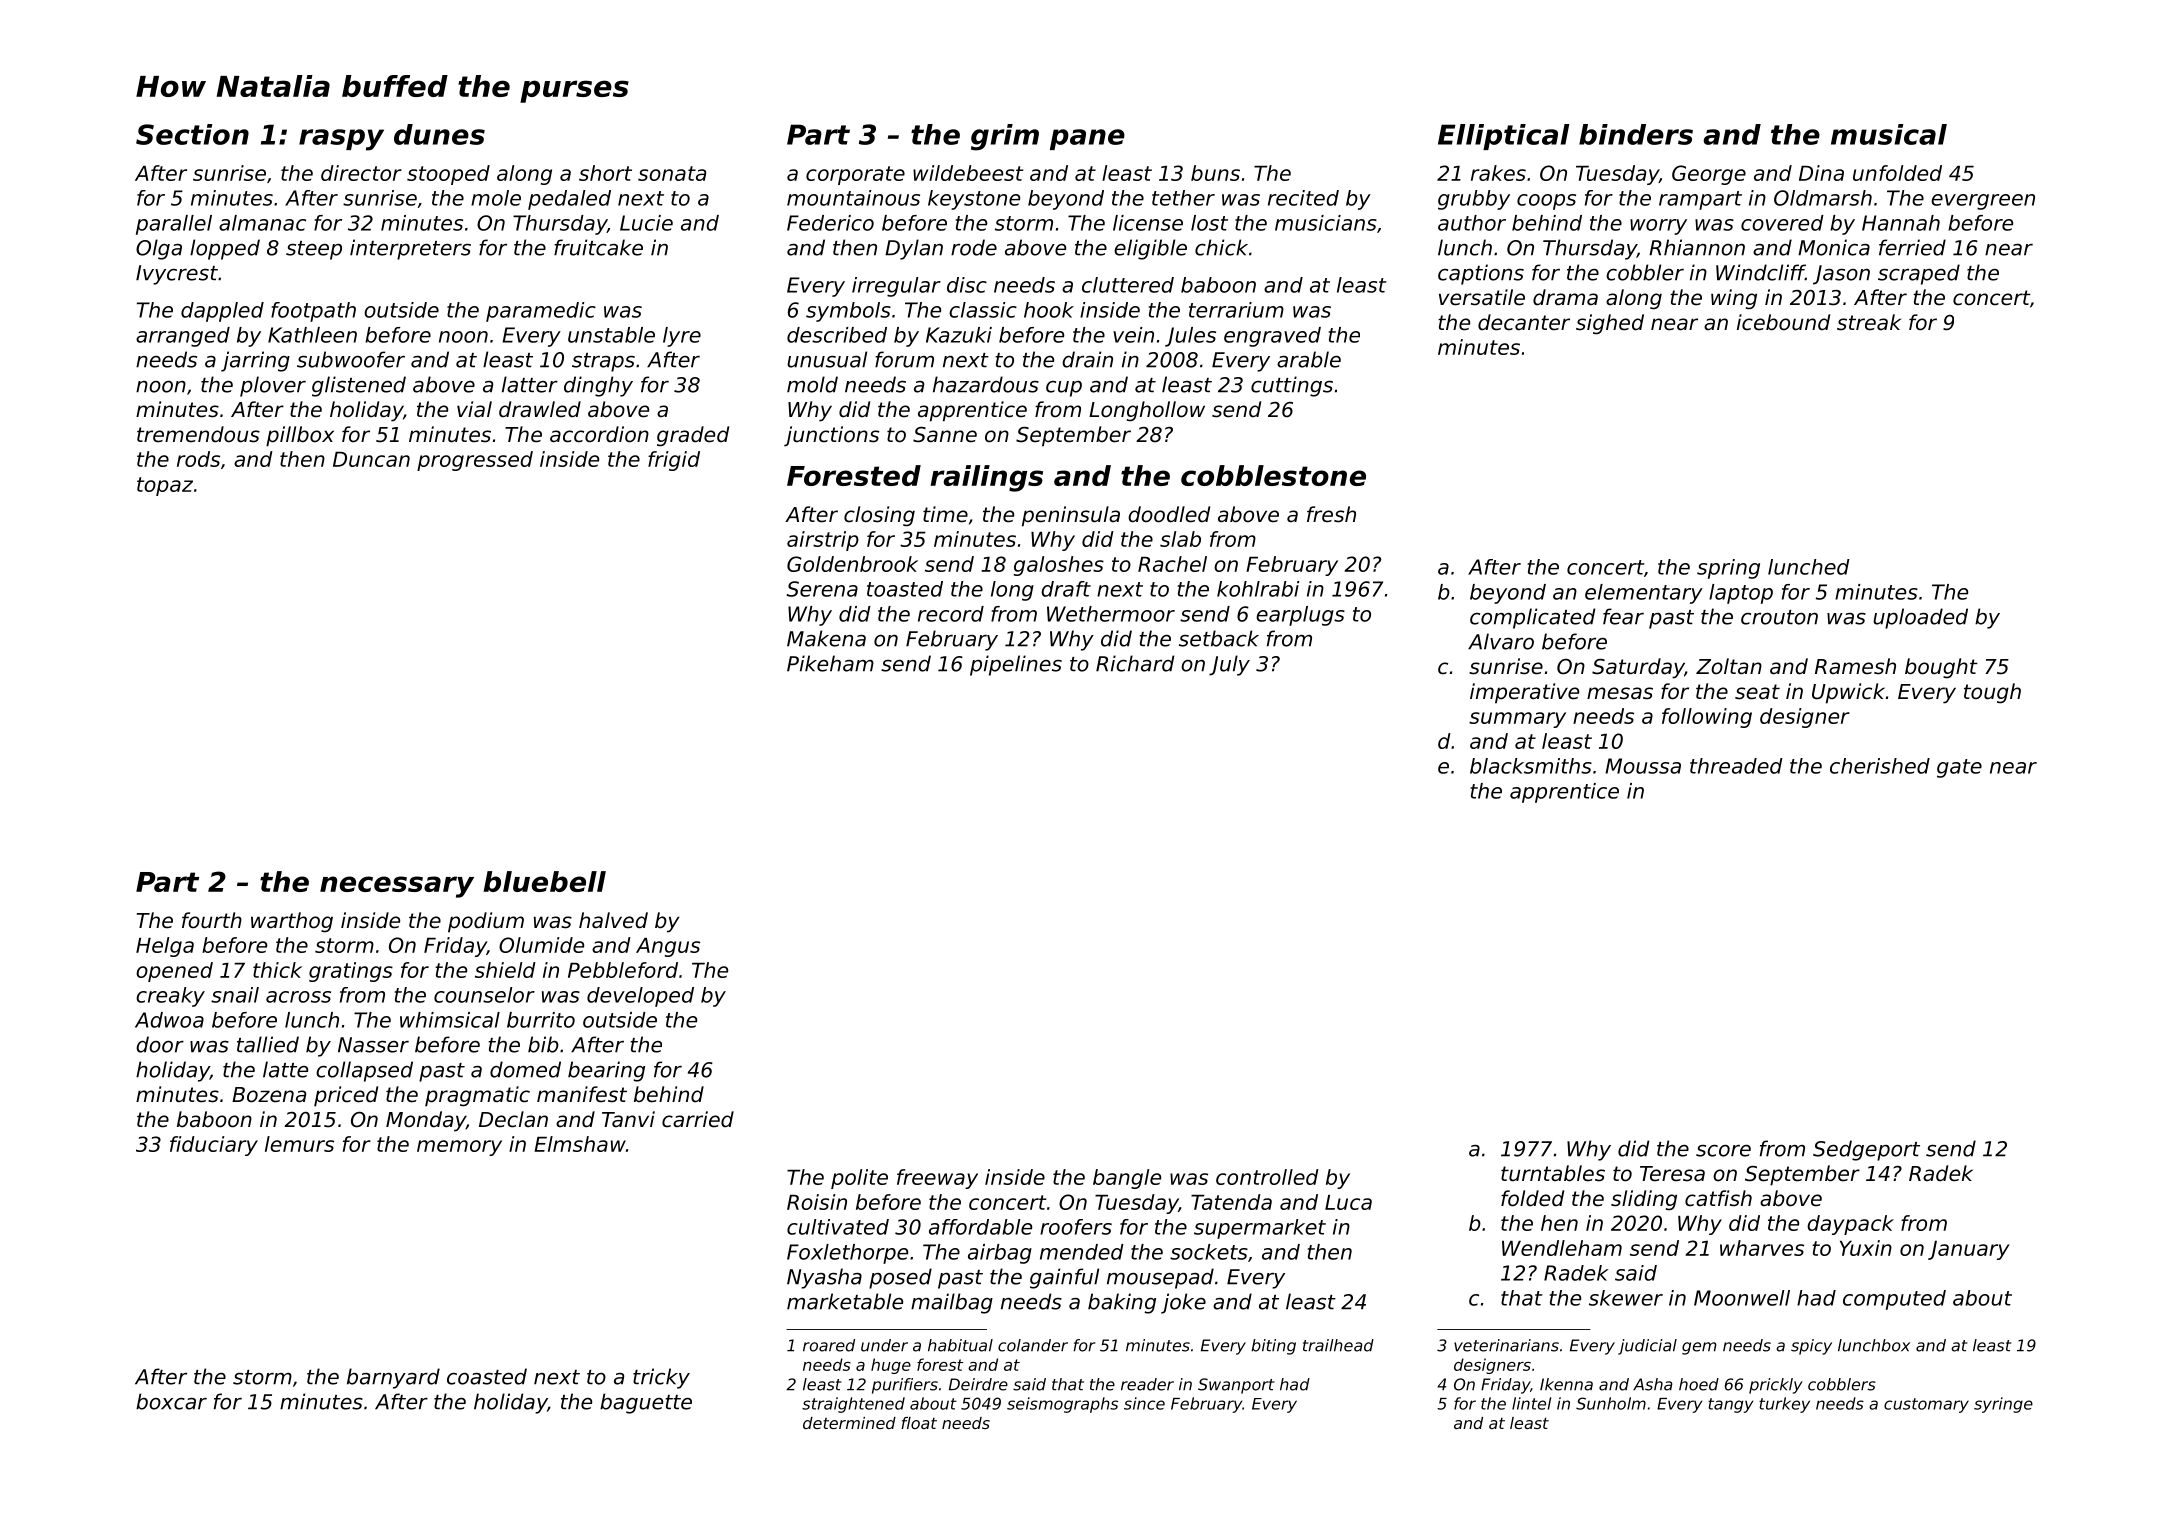 Image resolution: width=2177 pixels, height=1539 pixels. I want to click on musical, so click(1889, 134).
